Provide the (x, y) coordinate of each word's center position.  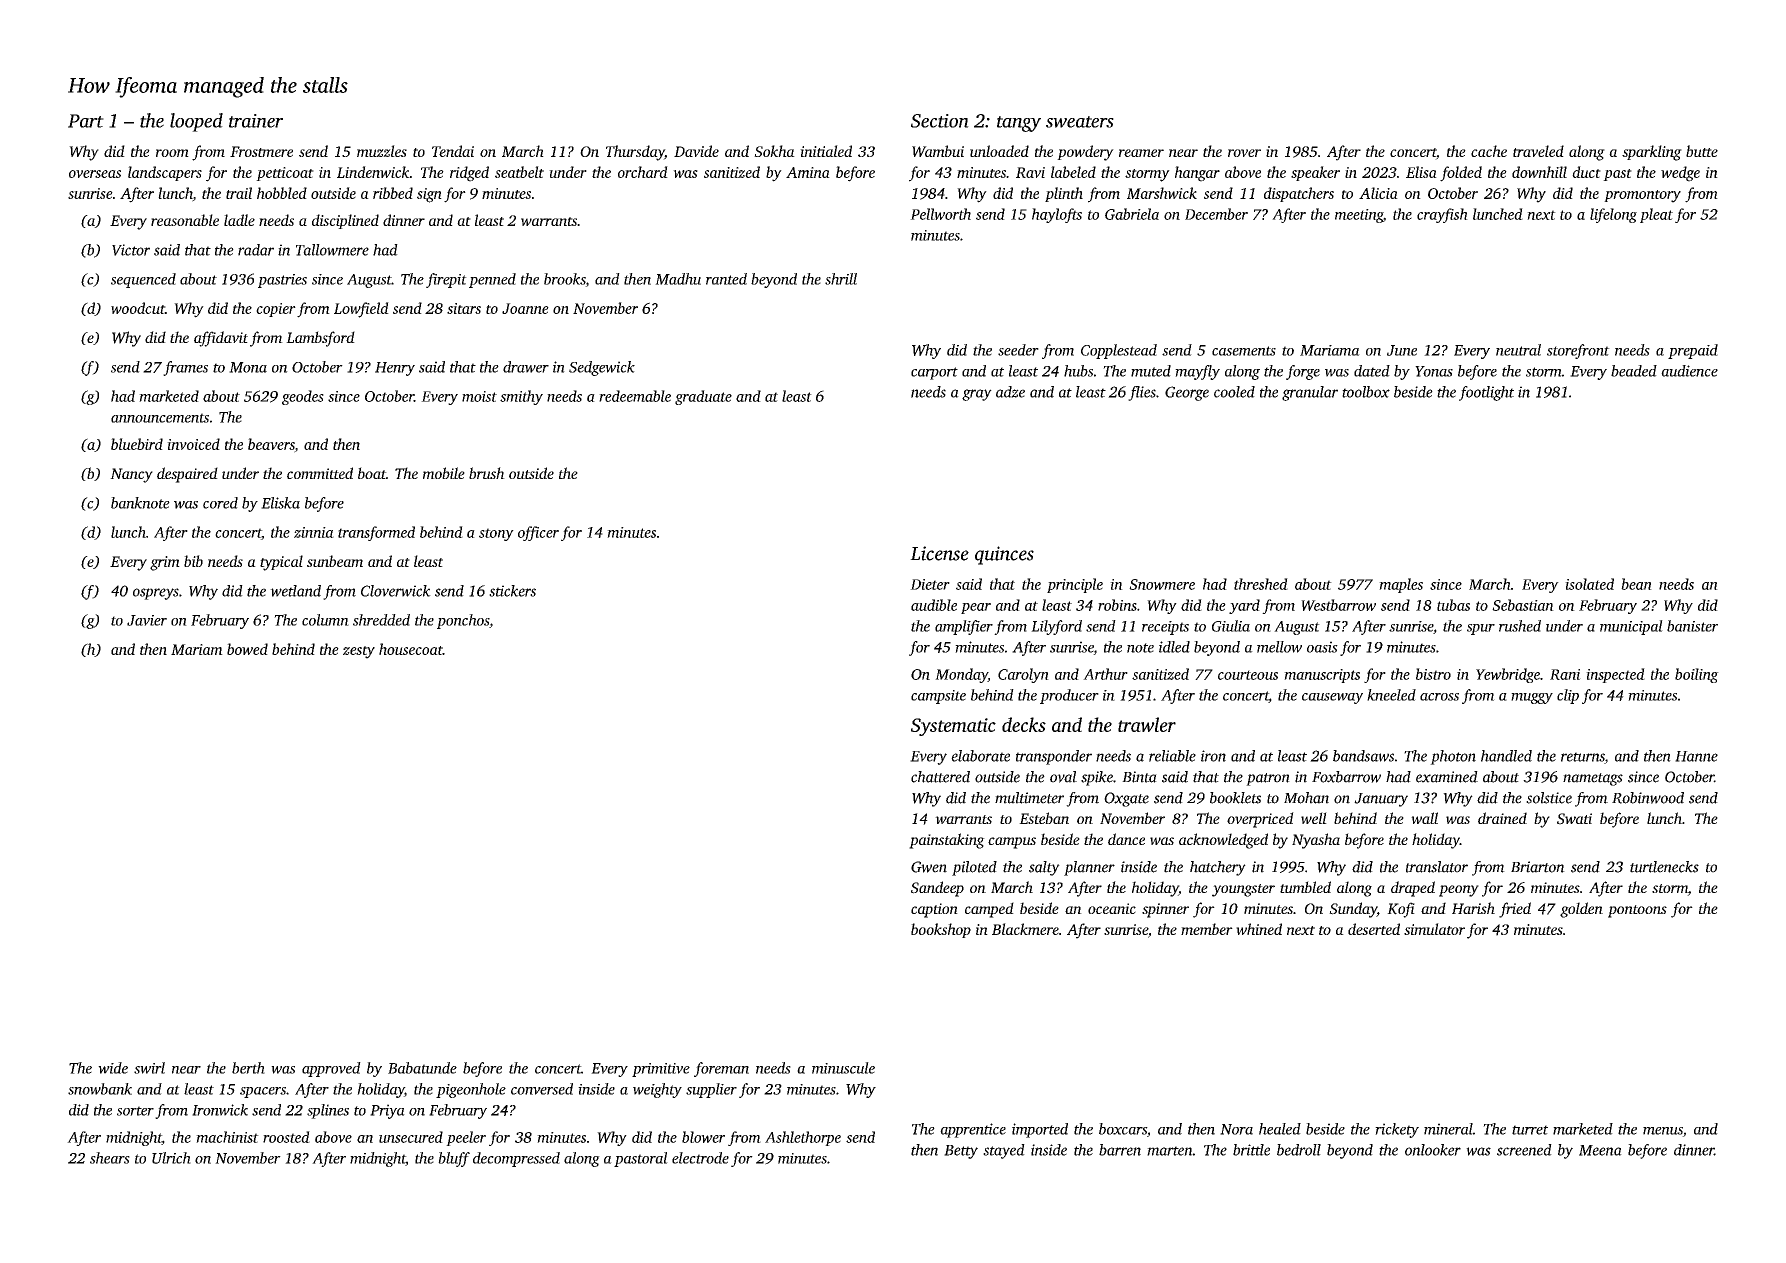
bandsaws (1363, 756)
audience (1689, 371)
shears (110, 1158)
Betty (961, 1152)
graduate (703, 397)
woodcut (138, 308)
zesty (359, 652)
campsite (938, 697)
